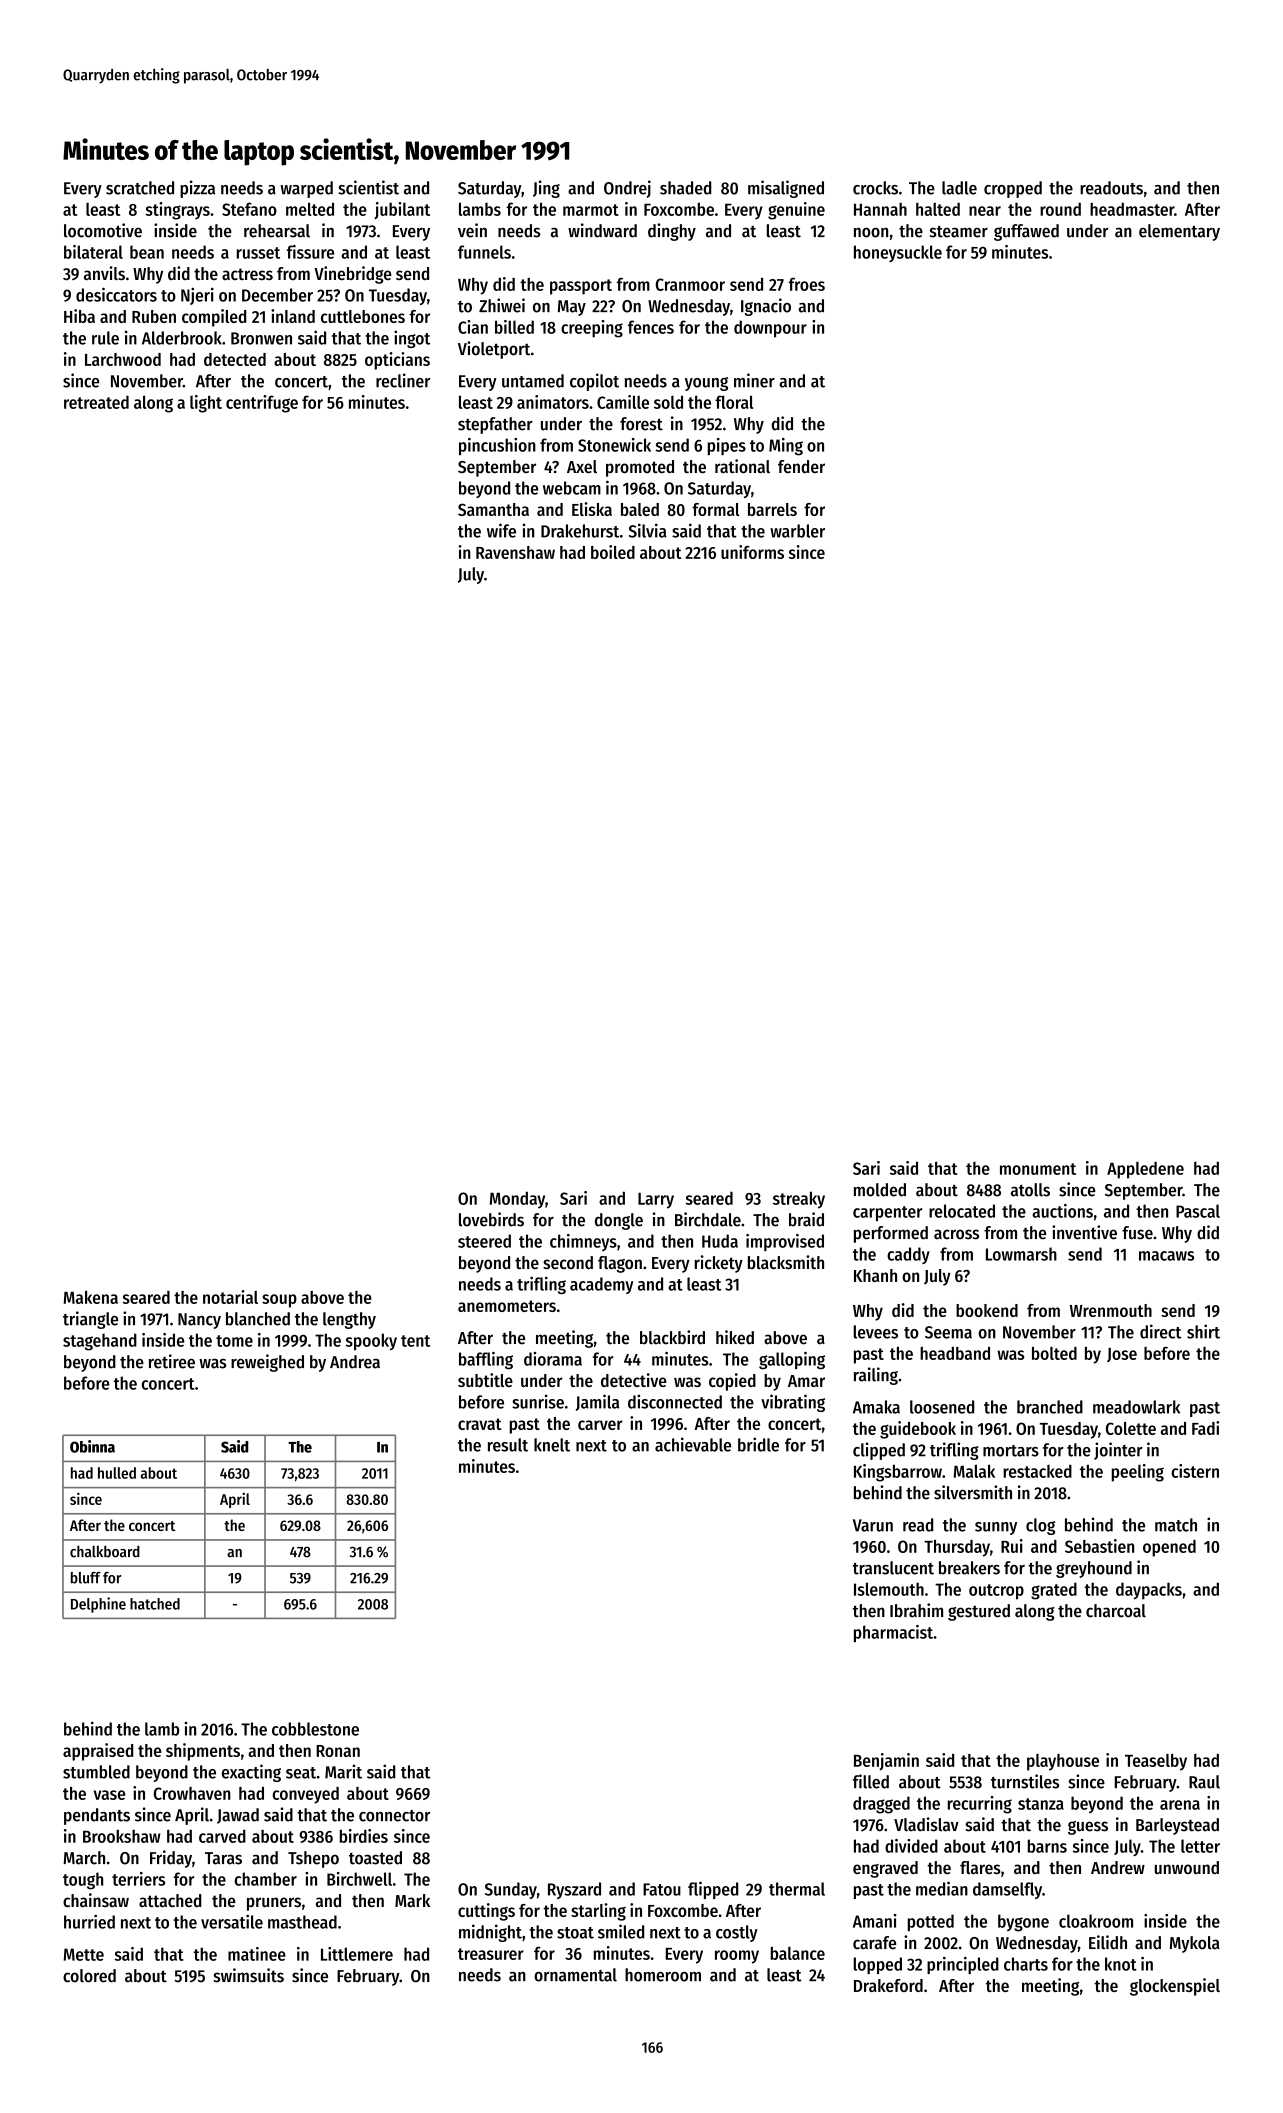 The image size is (1283, 2113). Describe the element at coordinates (89, 1976) in the document. I see `colored` at that location.
